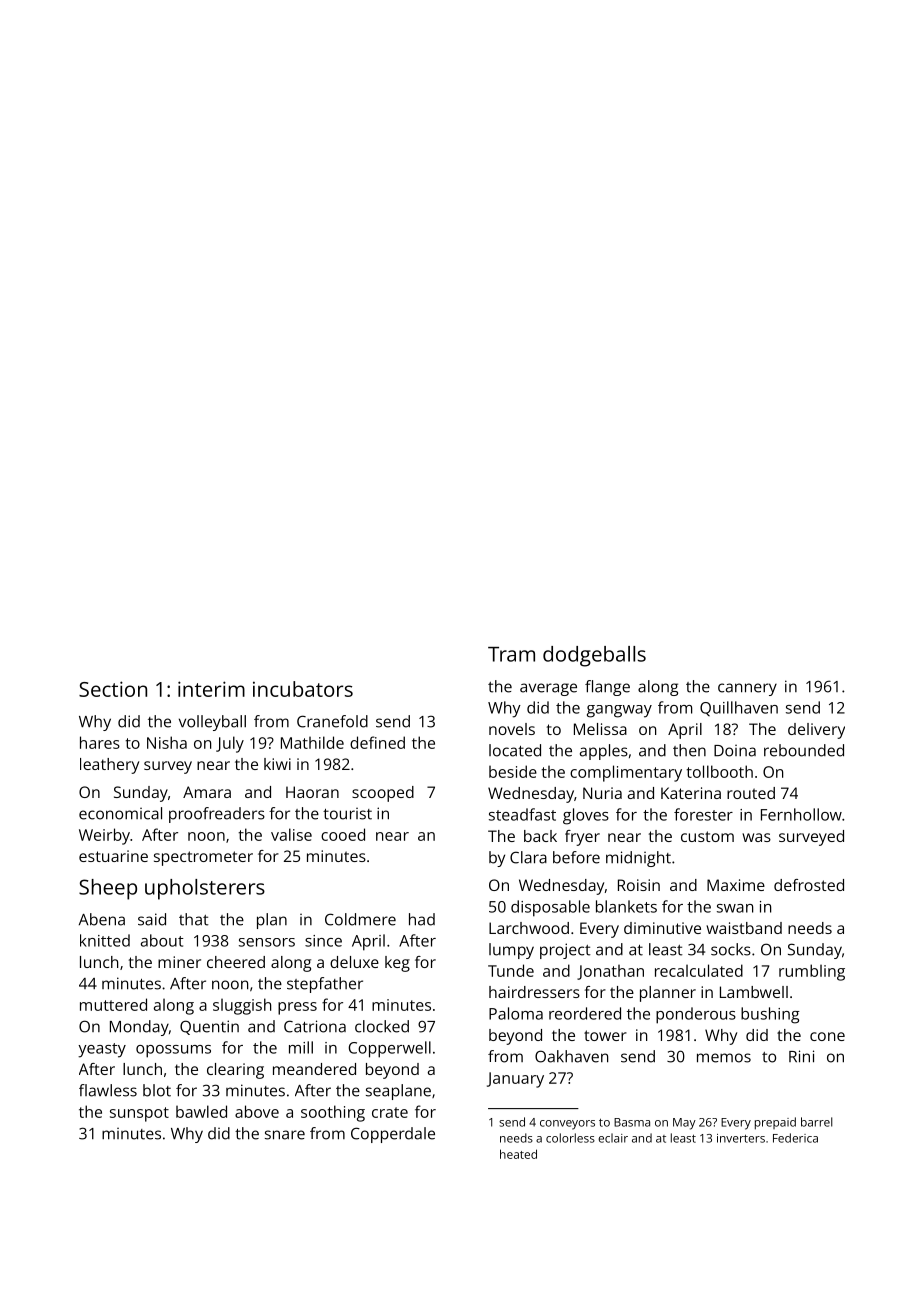 This image has height=1311, width=924. I want to click on Coldmere, so click(360, 919).
